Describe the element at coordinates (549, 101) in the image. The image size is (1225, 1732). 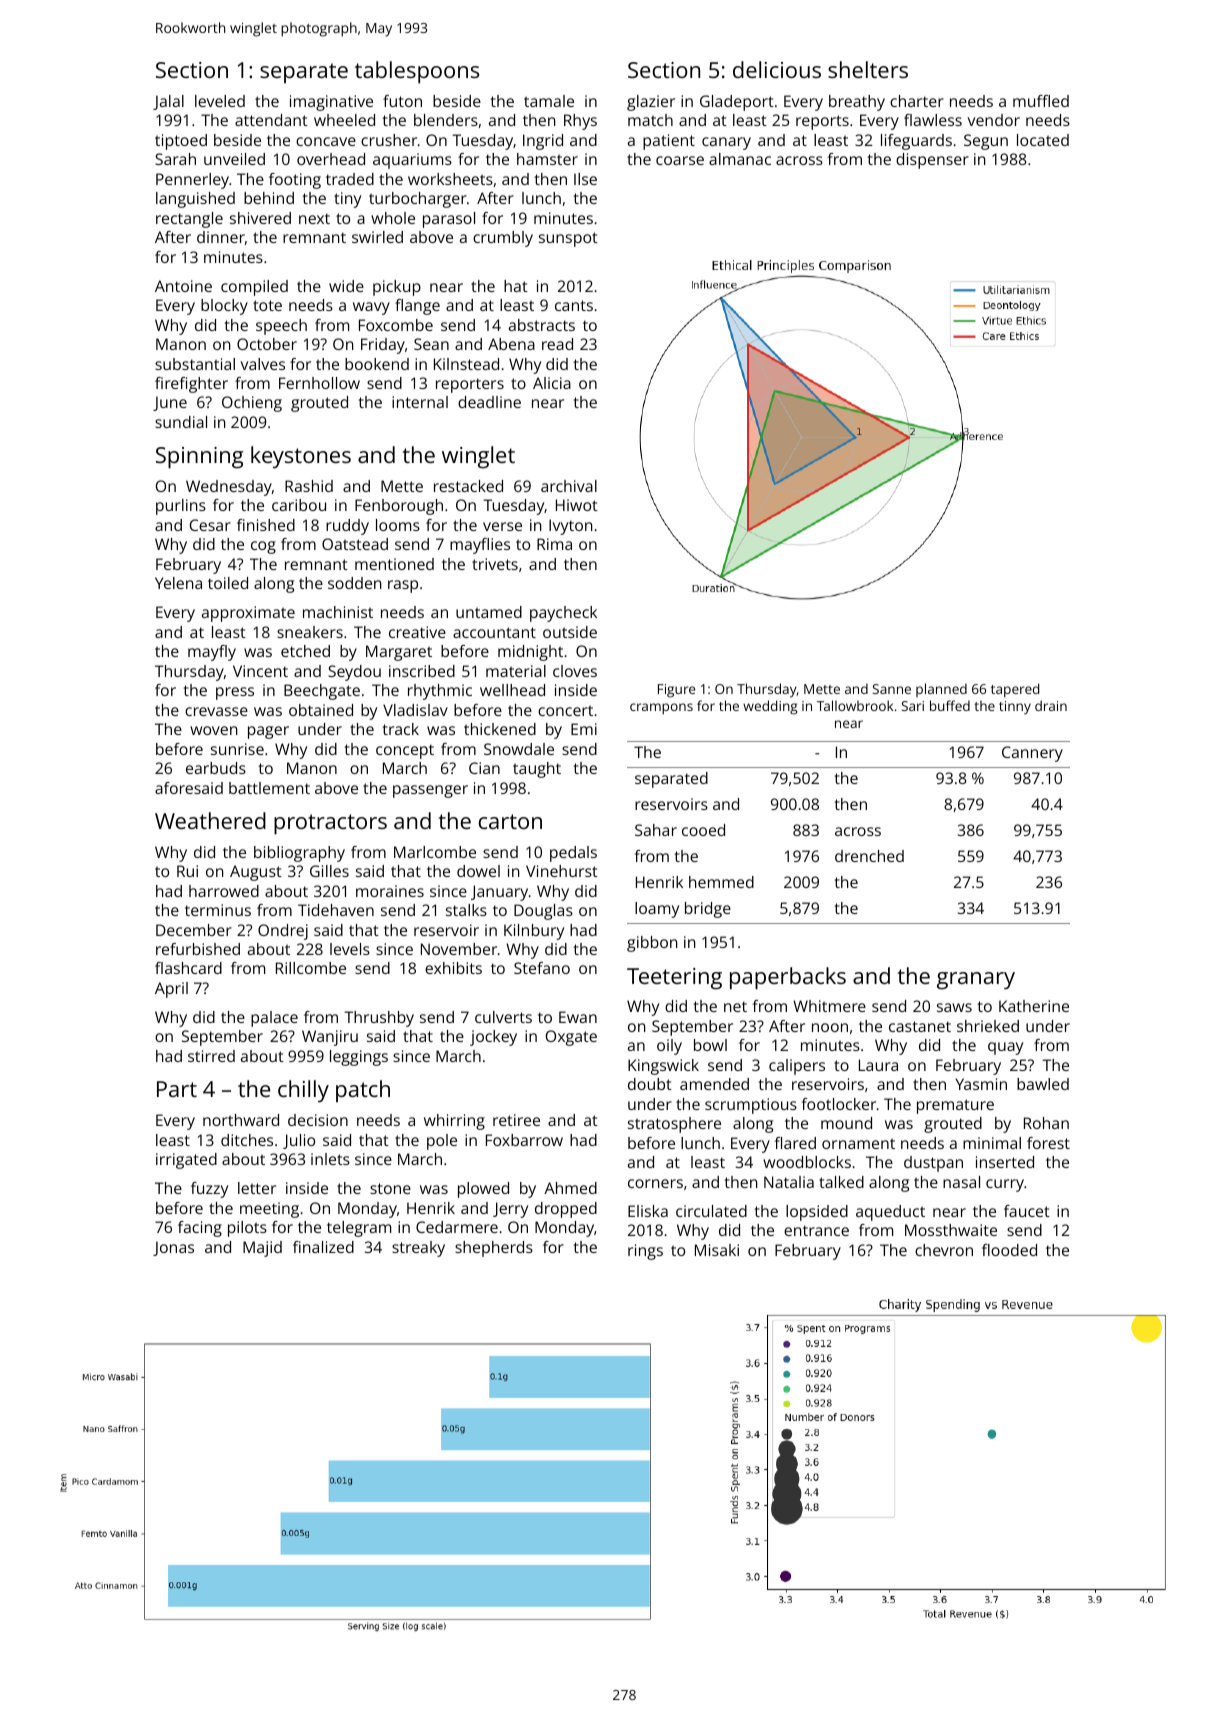
I see `tamale` at that location.
